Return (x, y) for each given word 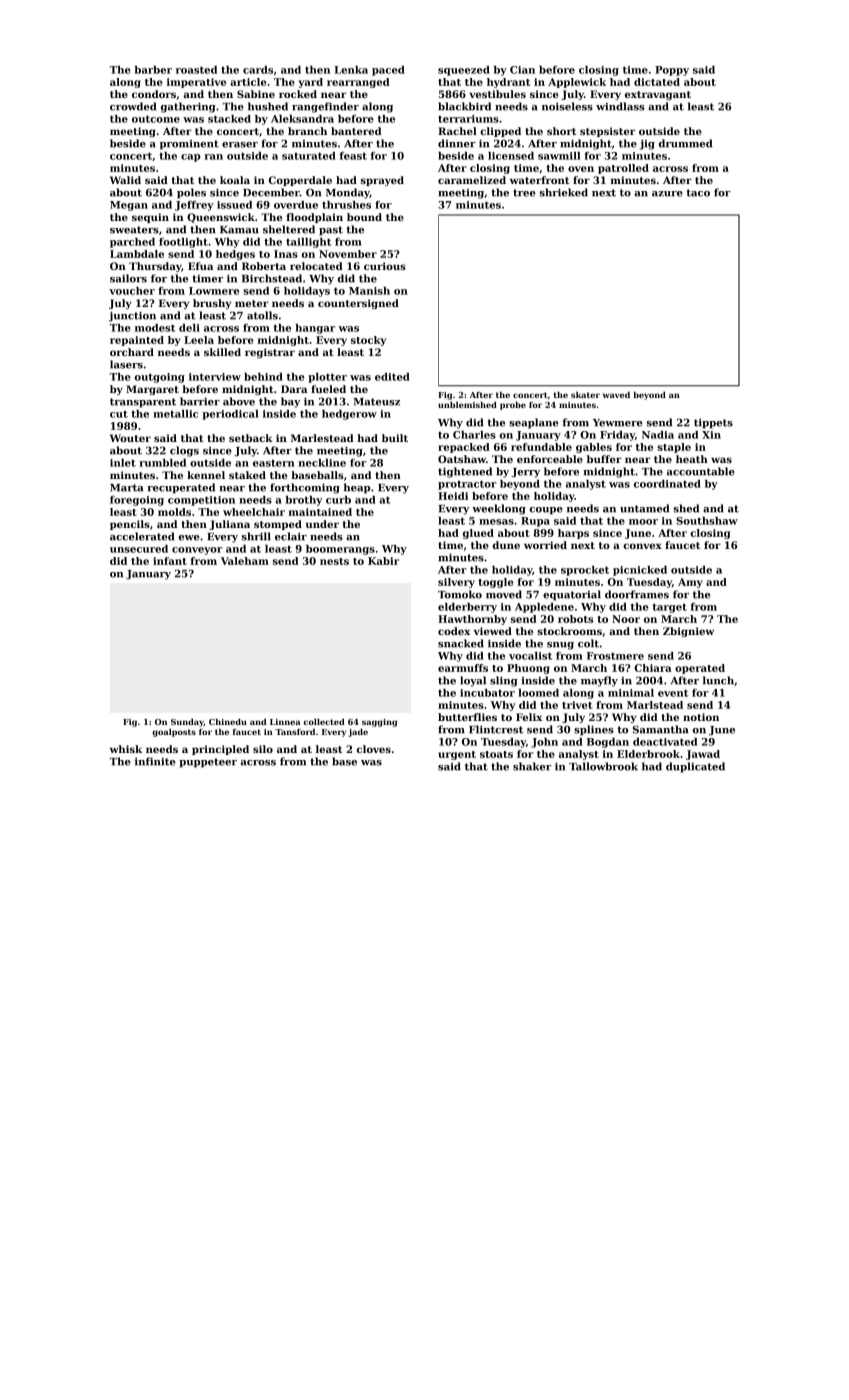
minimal (631, 693)
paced (388, 71)
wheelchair (254, 512)
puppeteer (208, 763)
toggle (496, 583)
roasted (196, 70)
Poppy (672, 71)
